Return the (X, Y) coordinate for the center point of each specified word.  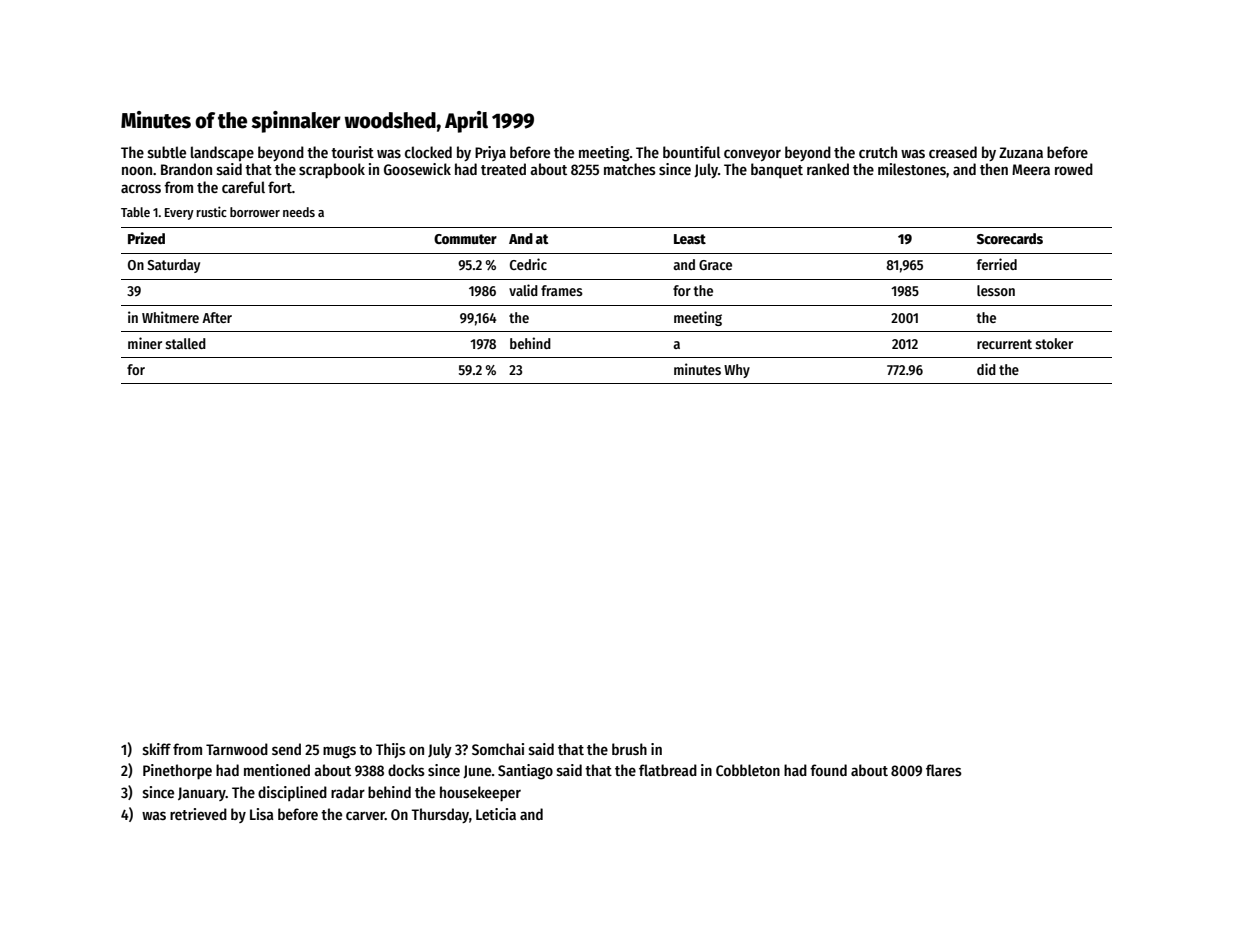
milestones (912, 169)
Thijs (391, 750)
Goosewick (417, 169)
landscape (222, 154)
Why (737, 371)
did (986, 369)
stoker (1054, 343)
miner (145, 343)
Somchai (498, 749)
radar (348, 792)
